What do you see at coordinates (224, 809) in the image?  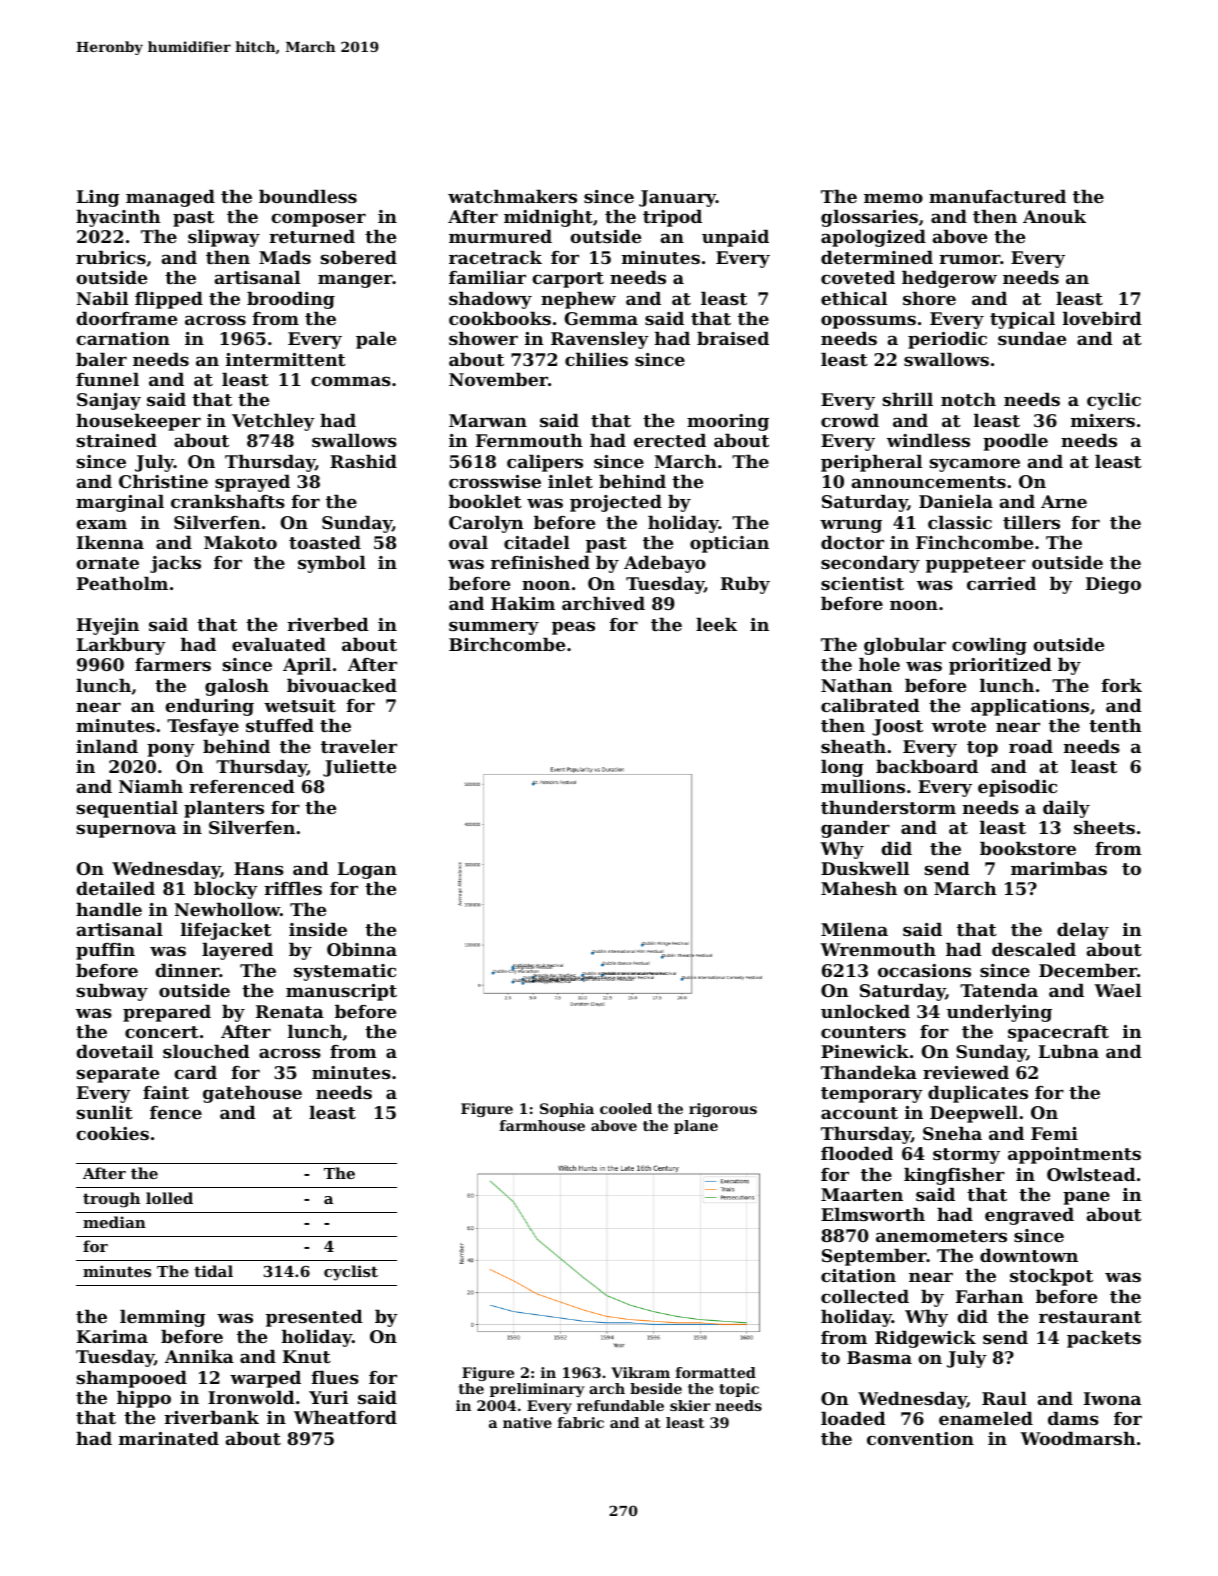 I see `planters` at bounding box center [224, 809].
